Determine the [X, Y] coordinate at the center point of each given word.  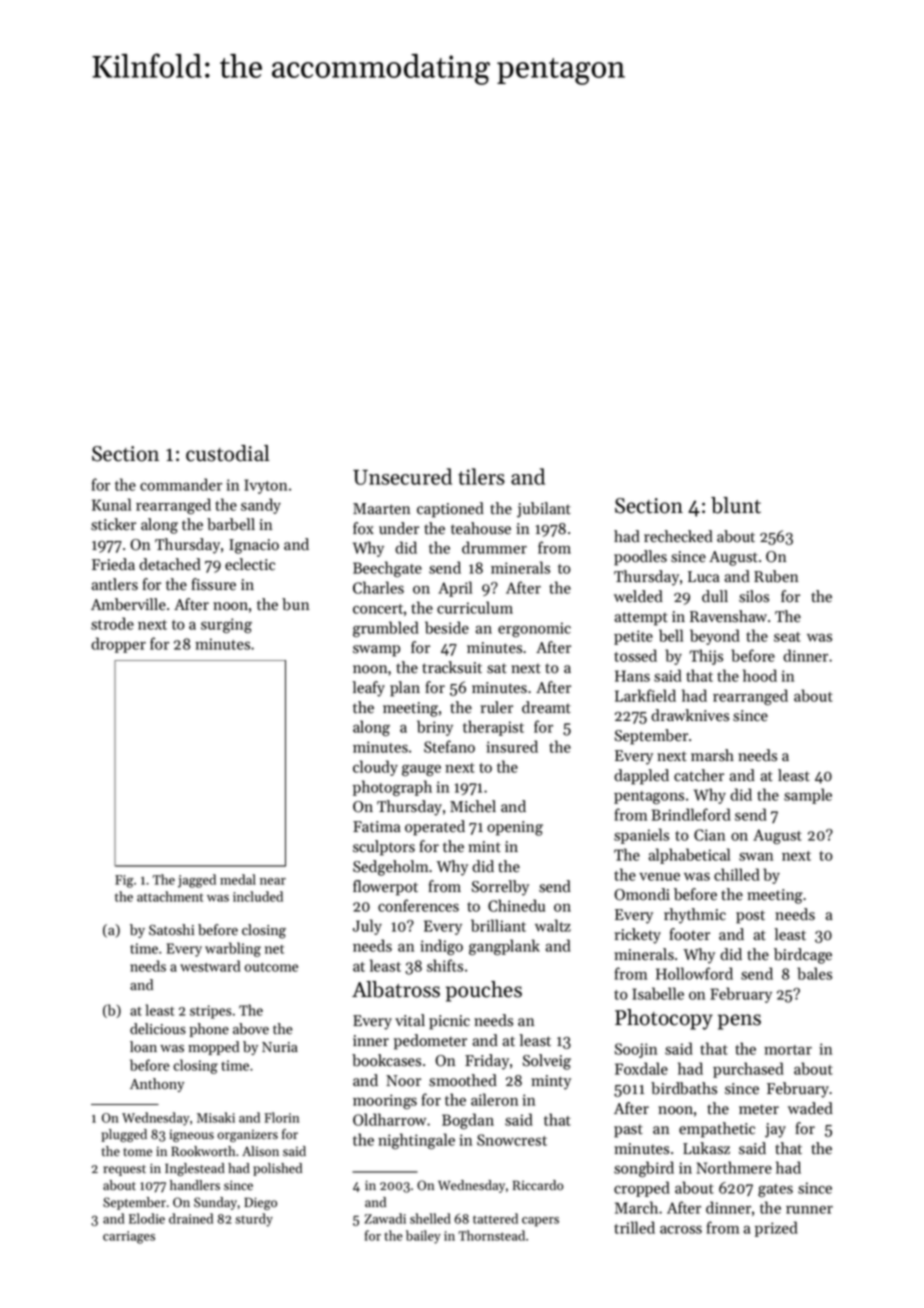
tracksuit [452, 667]
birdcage [803, 956]
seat [787, 637]
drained [191, 1218]
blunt [736, 505]
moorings [385, 1101]
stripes [211, 1012]
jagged [197, 881]
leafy [368, 689]
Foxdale [641, 1068]
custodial [228, 453]
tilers [481, 476]
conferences [418, 905]
